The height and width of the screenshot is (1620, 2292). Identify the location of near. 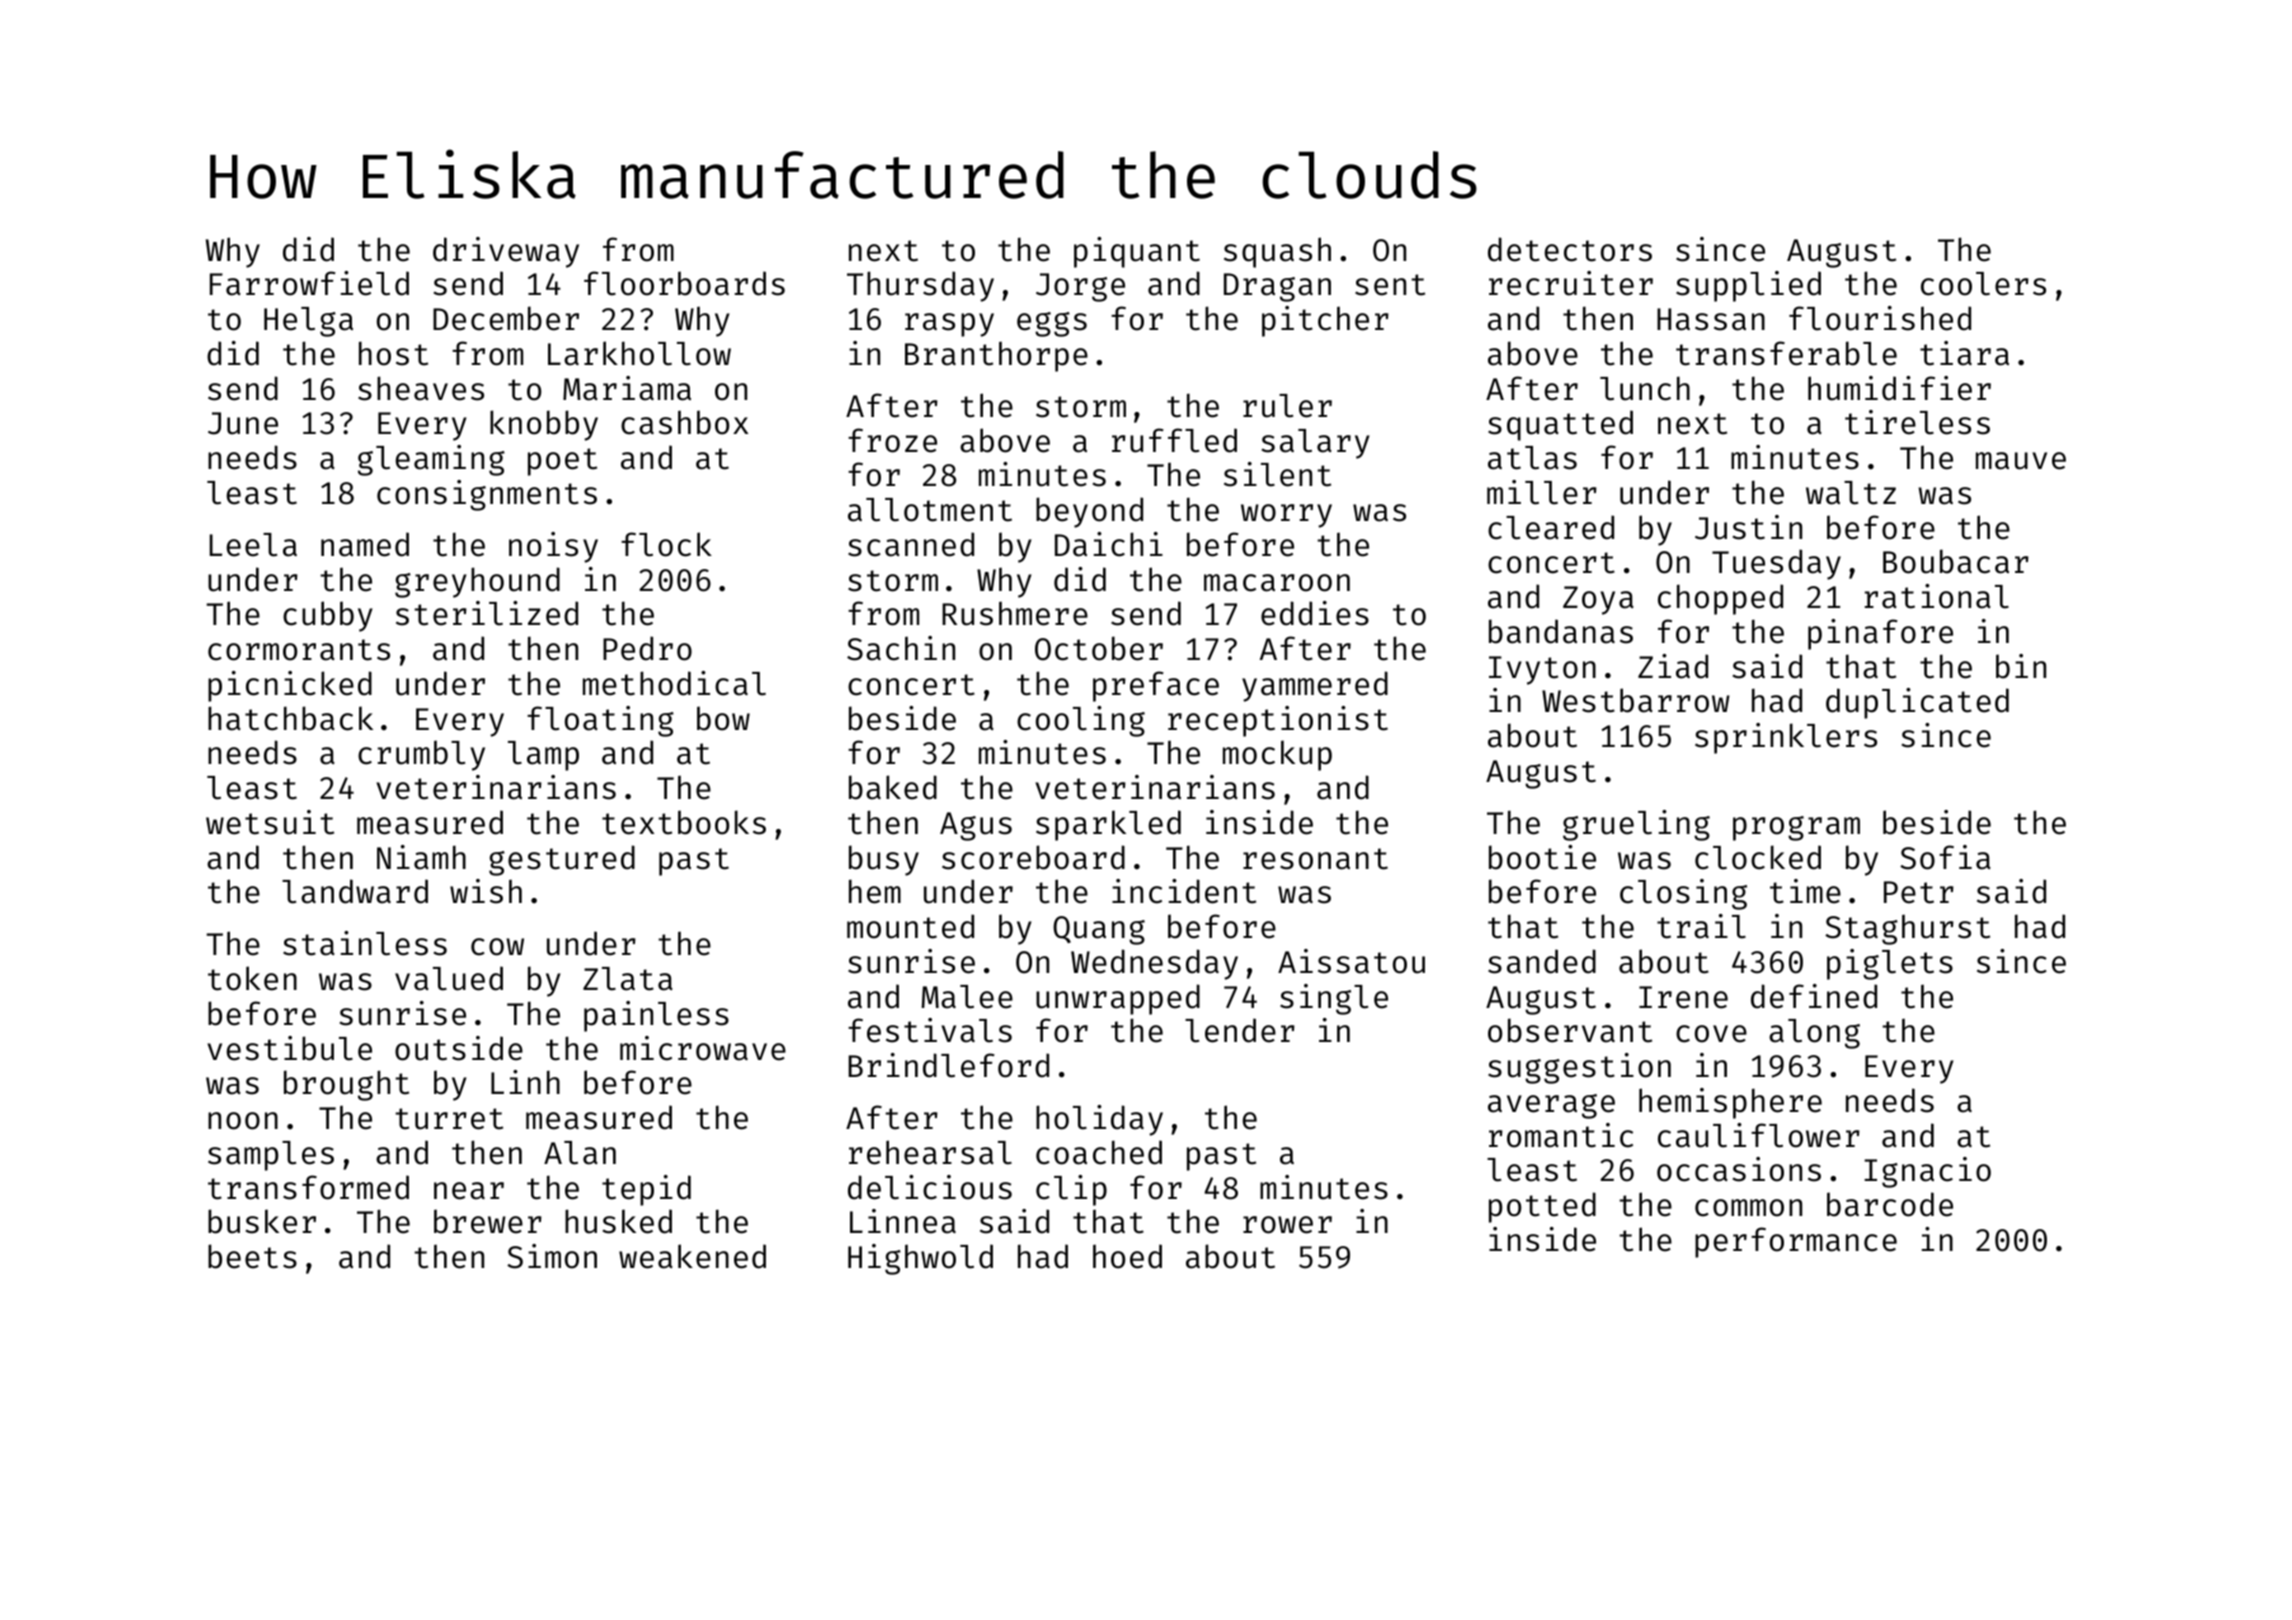
(469, 1191).
